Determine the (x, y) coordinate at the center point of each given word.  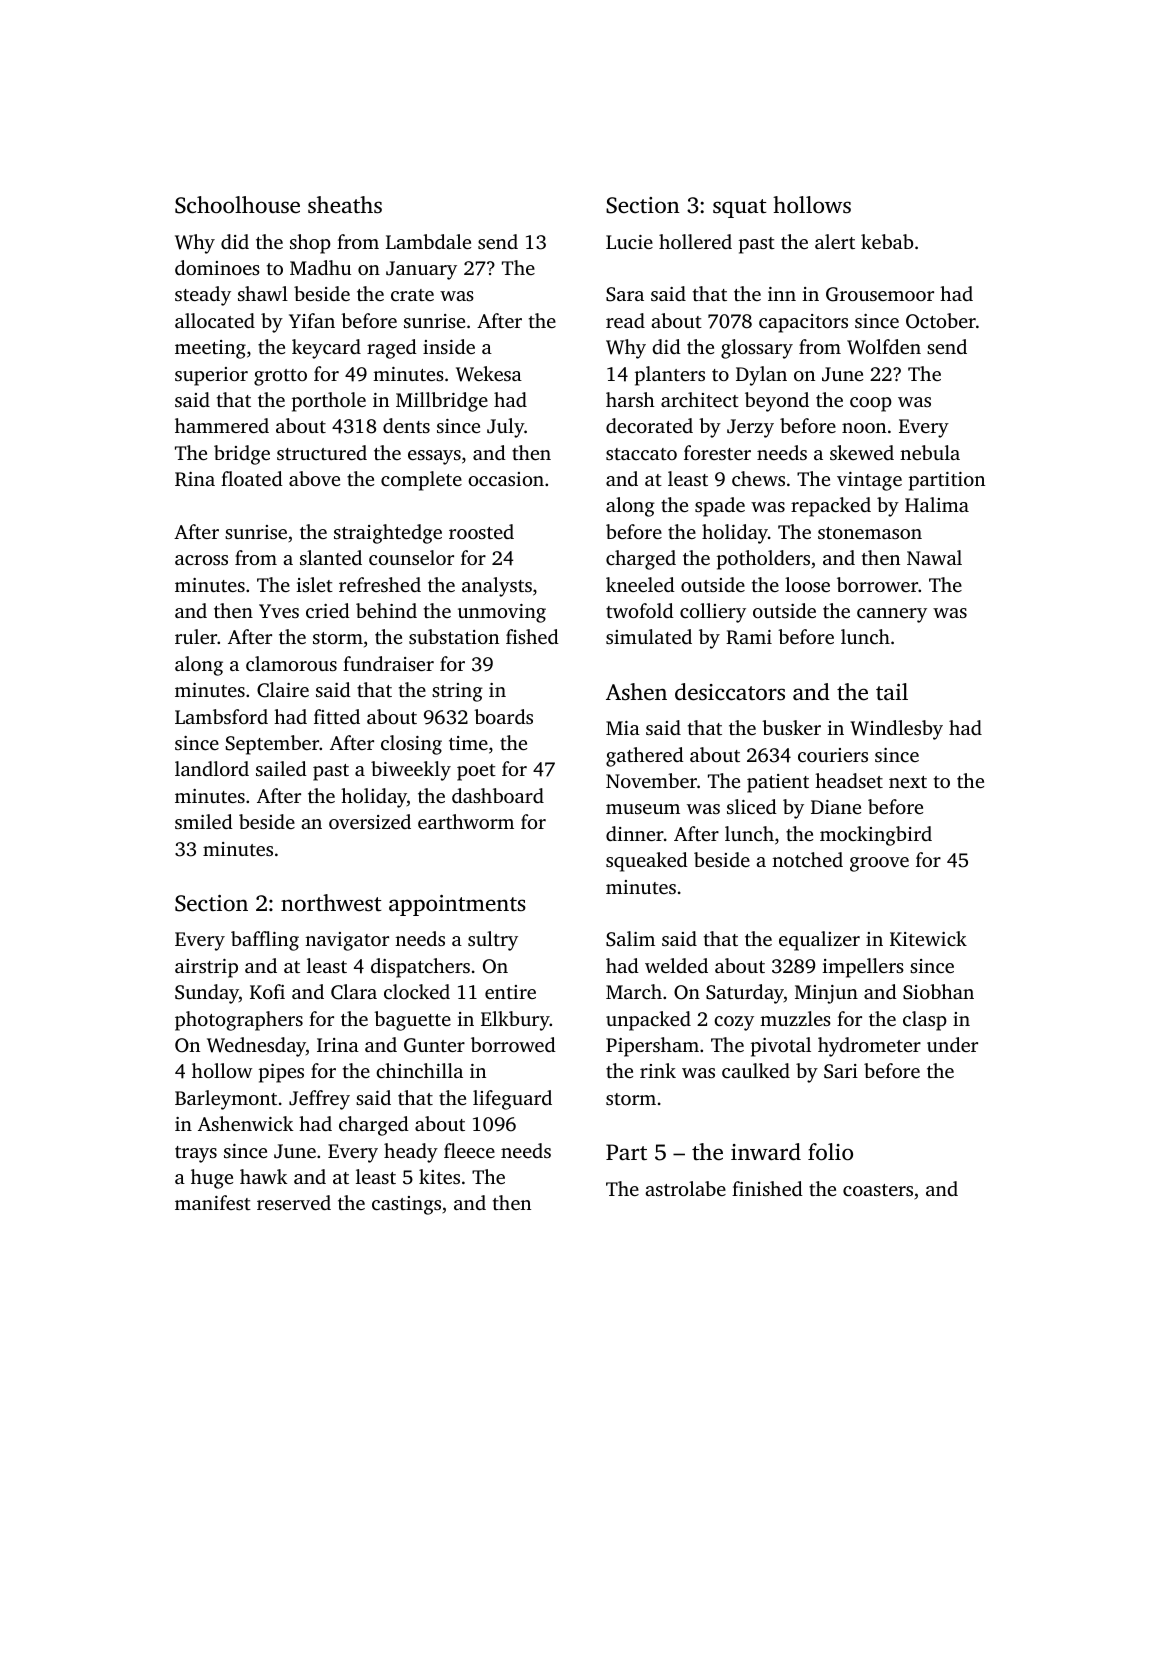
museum (643, 809)
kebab (887, 241)
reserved (294, 1202)
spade (720, 507)
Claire (283, 690)
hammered (222, 425)
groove (879, 864)
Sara (625, 294)
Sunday (207, 994)
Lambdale (428, 241)
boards (503, 716)
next (908, 782)
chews (758, 478)
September (272, 745)
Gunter (434, 1045)
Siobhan (938, 992)
